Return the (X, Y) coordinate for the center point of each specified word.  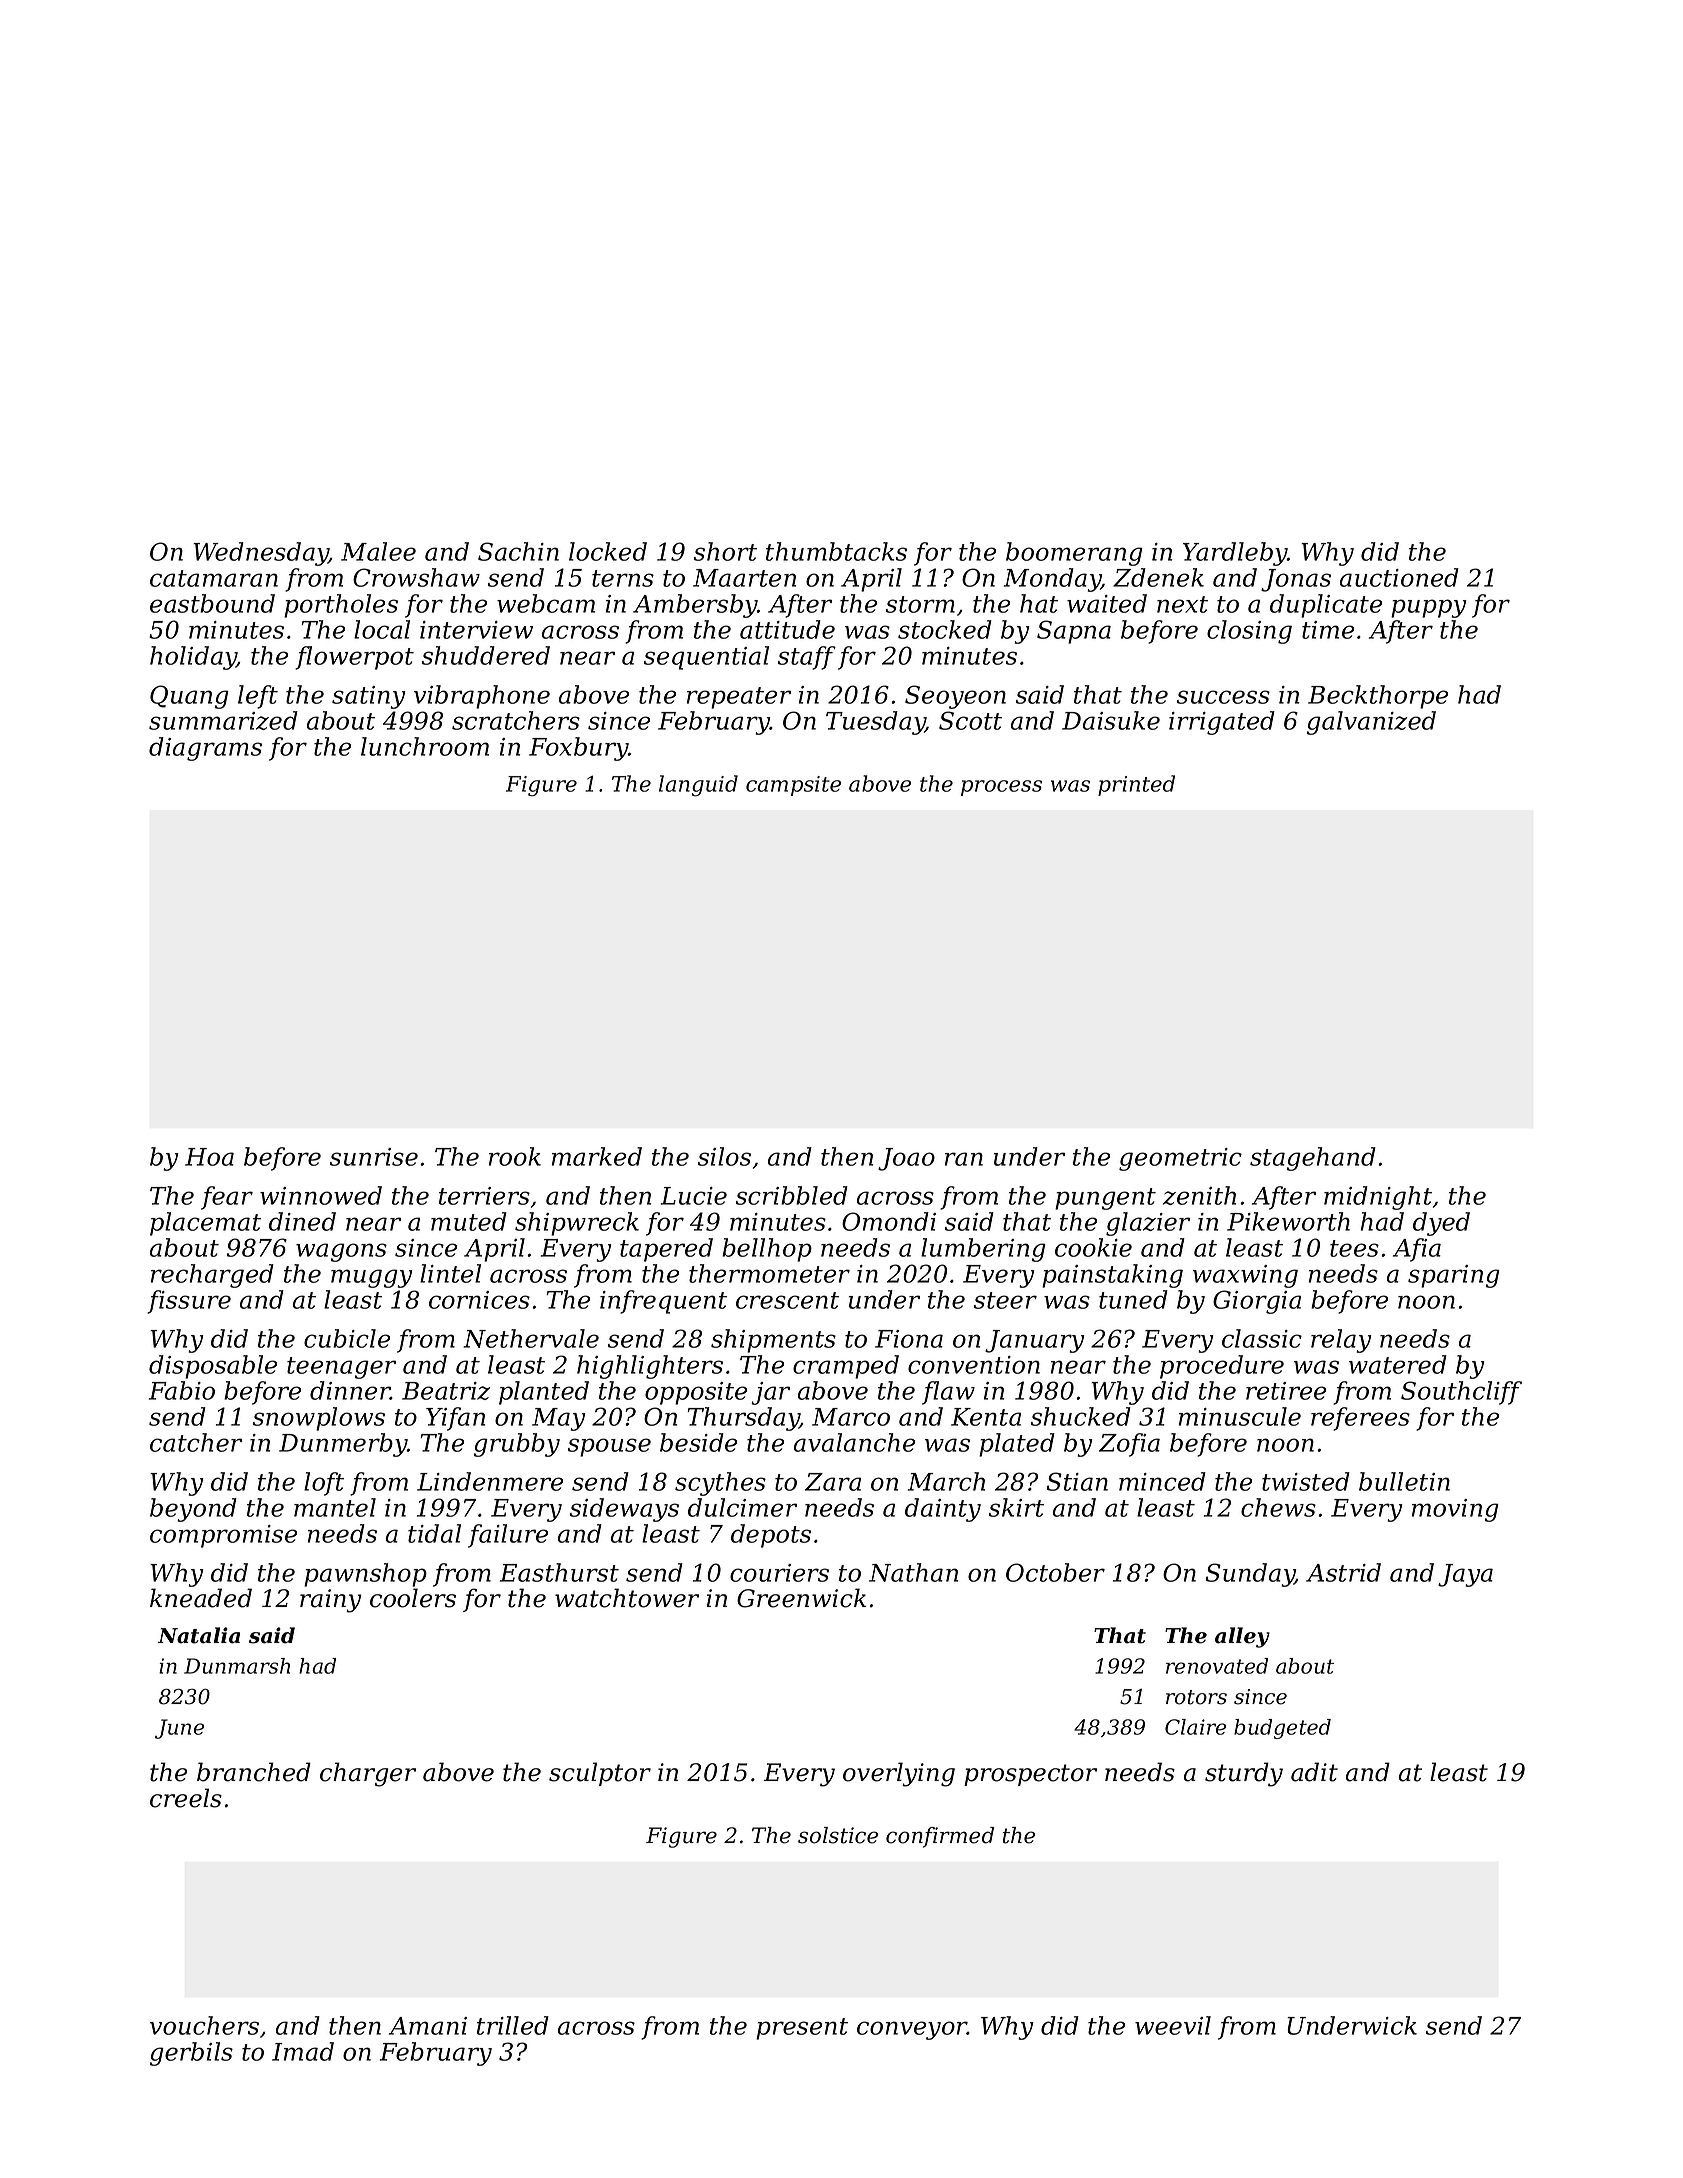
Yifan (455, 1419)
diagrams (205, 749)
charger (368, 1774)
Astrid (1343, 1572)
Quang (189, 697)
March (946, 1481)
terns (623, 578)
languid (698, 786)
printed (1136, 785)
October (1055, 1572)
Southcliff (1461, 1393)
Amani (428, 2026)
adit (1314, 1772)
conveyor (912, 2030)
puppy (1428, 608)
